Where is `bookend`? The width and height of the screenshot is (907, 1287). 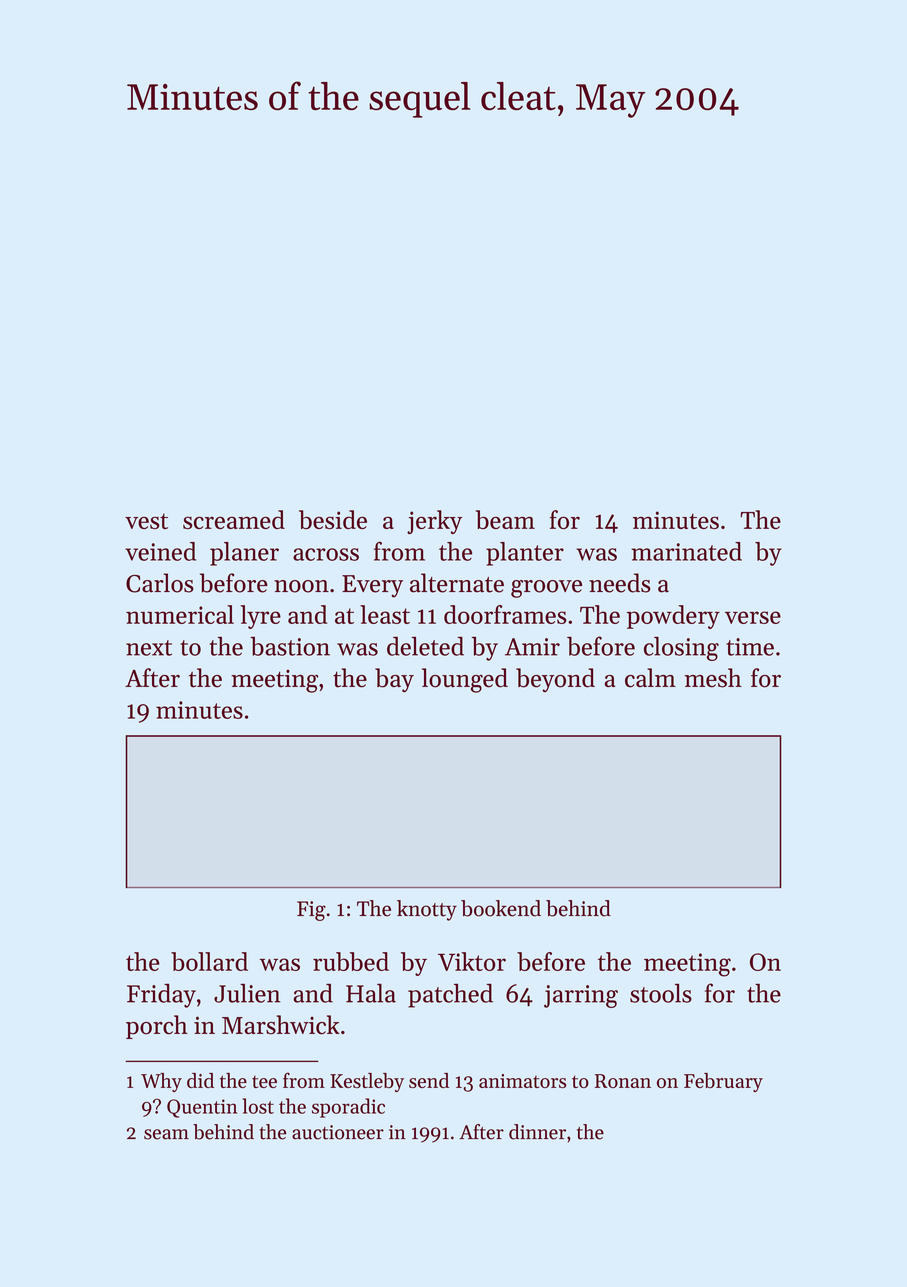 bookend is located at coordinates (501, 908).
